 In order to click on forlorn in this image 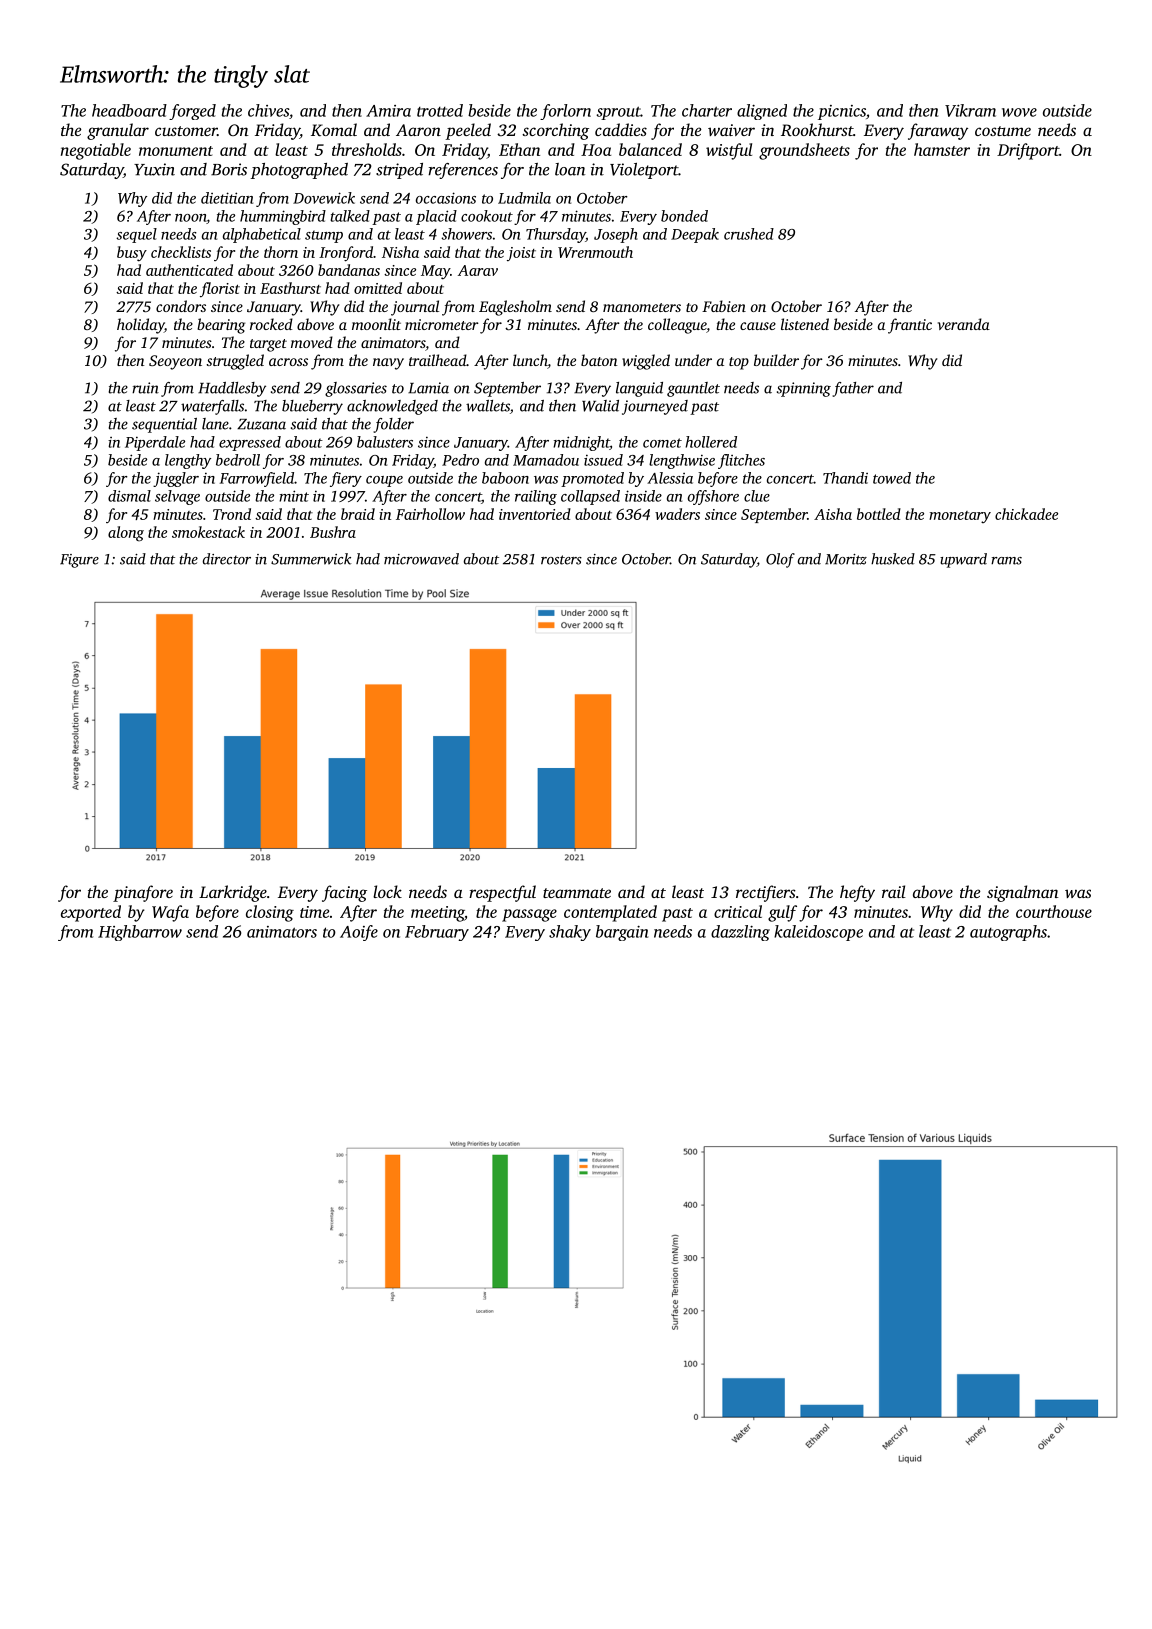, I will do `click(565, 112)`.
